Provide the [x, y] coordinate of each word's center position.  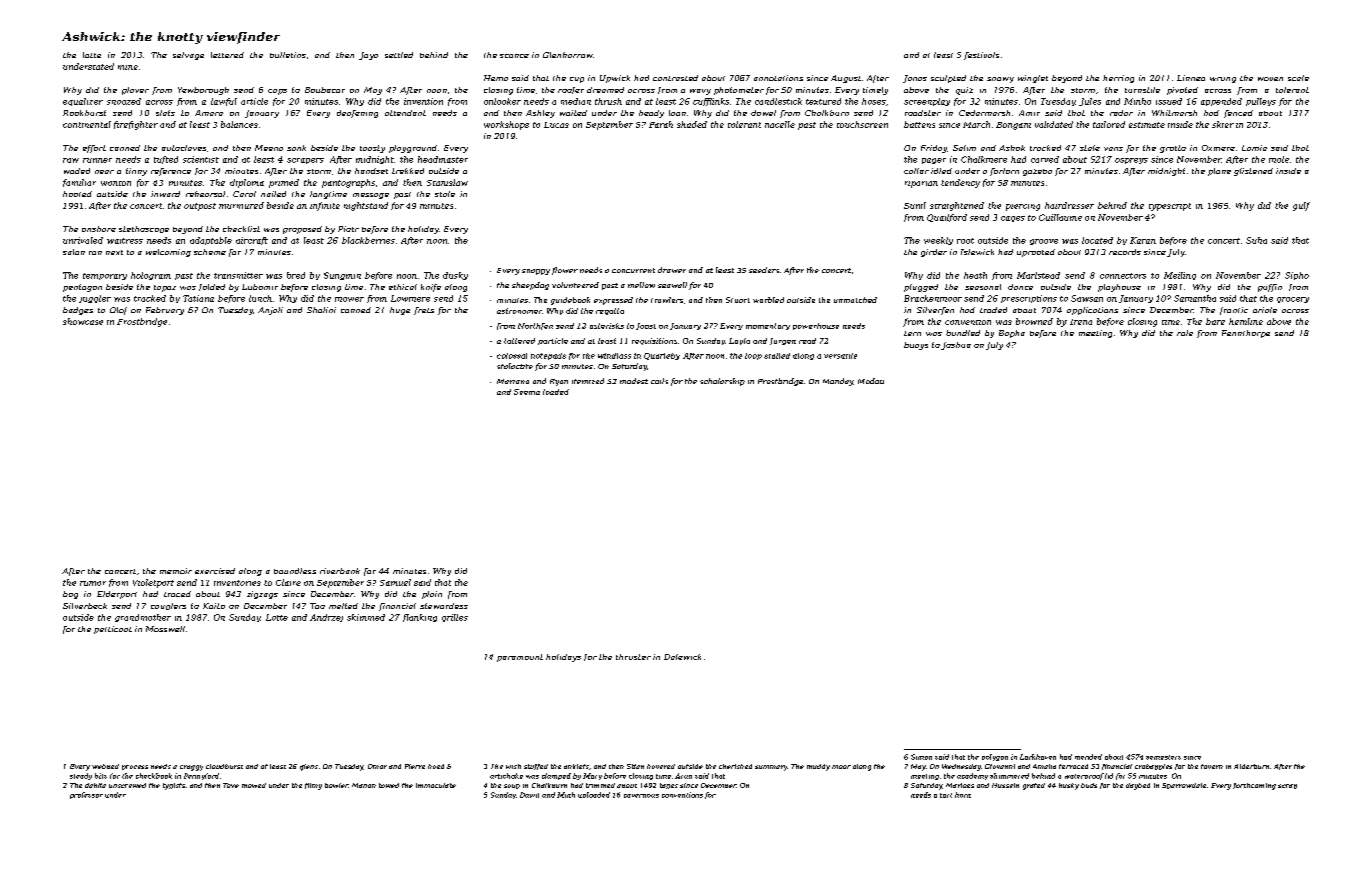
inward [165, 194]
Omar [377, 766]
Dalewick [682, 657]
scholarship [722, 382]
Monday [838, 382]
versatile [840, 356]
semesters [1163, 757]
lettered [227, 55]
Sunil [915, 205]
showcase [83, 321]
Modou [871, 381]
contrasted [675, 78]
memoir [176, 571]
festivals [981, 56]
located [1097, 240]
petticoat [113, 630]
